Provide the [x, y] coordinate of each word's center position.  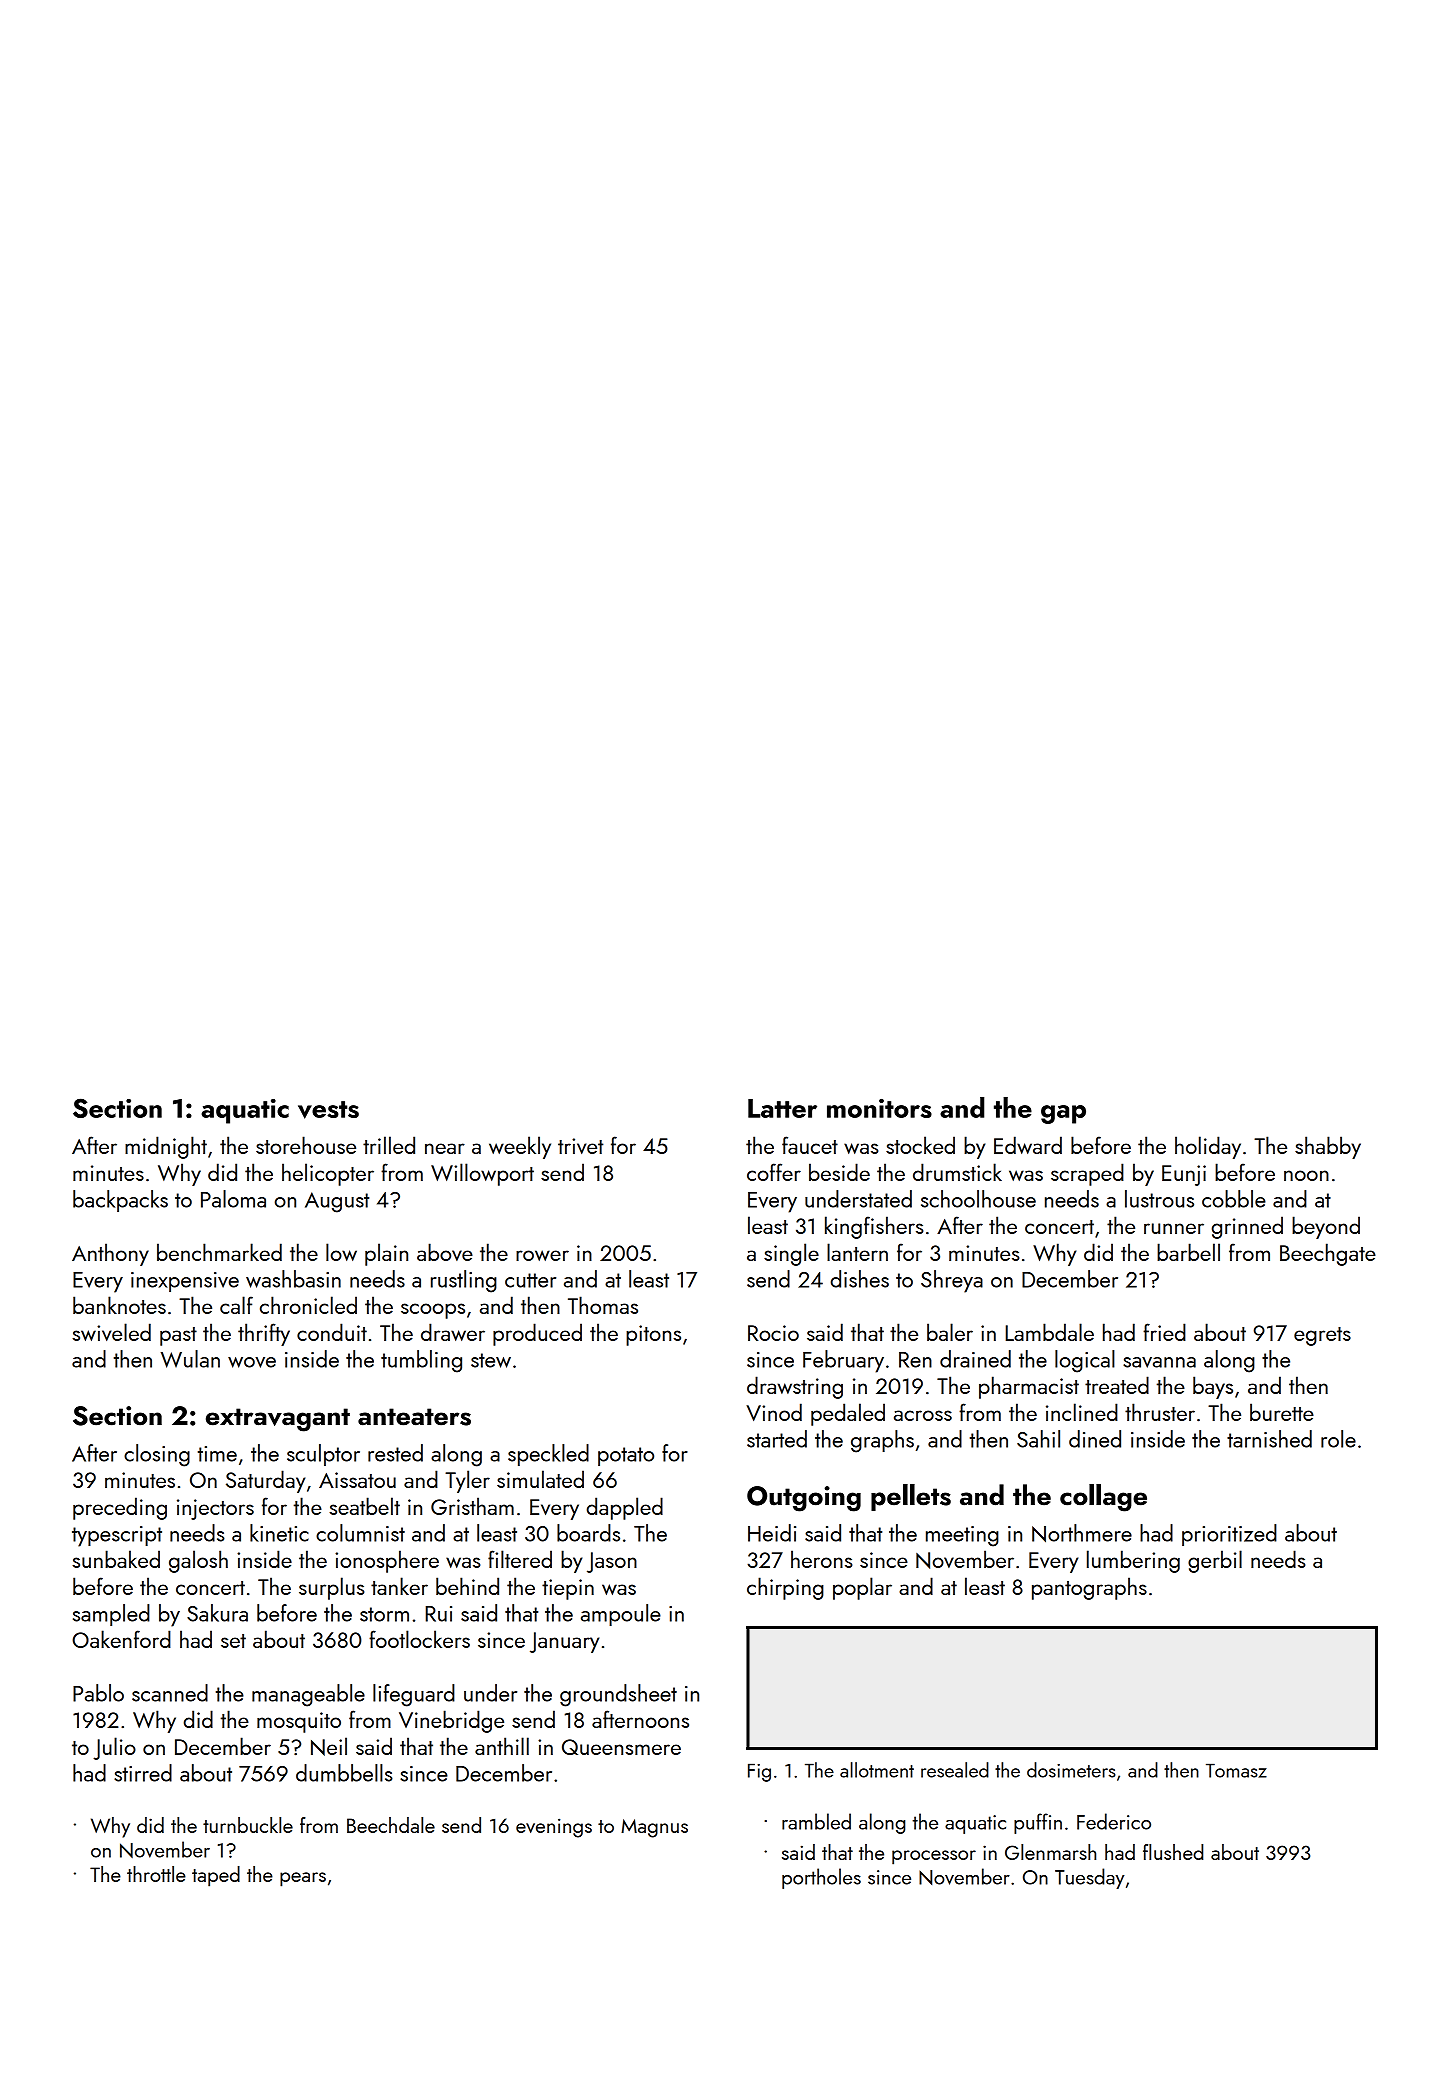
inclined [1082, 1412]
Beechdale [391, 1825]
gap [1063, 1114]
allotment [877, 1770]
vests [328, 1110]
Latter [782, 1108]
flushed [1173, 1852]
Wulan [190, 1359]
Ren [915, 1360]
